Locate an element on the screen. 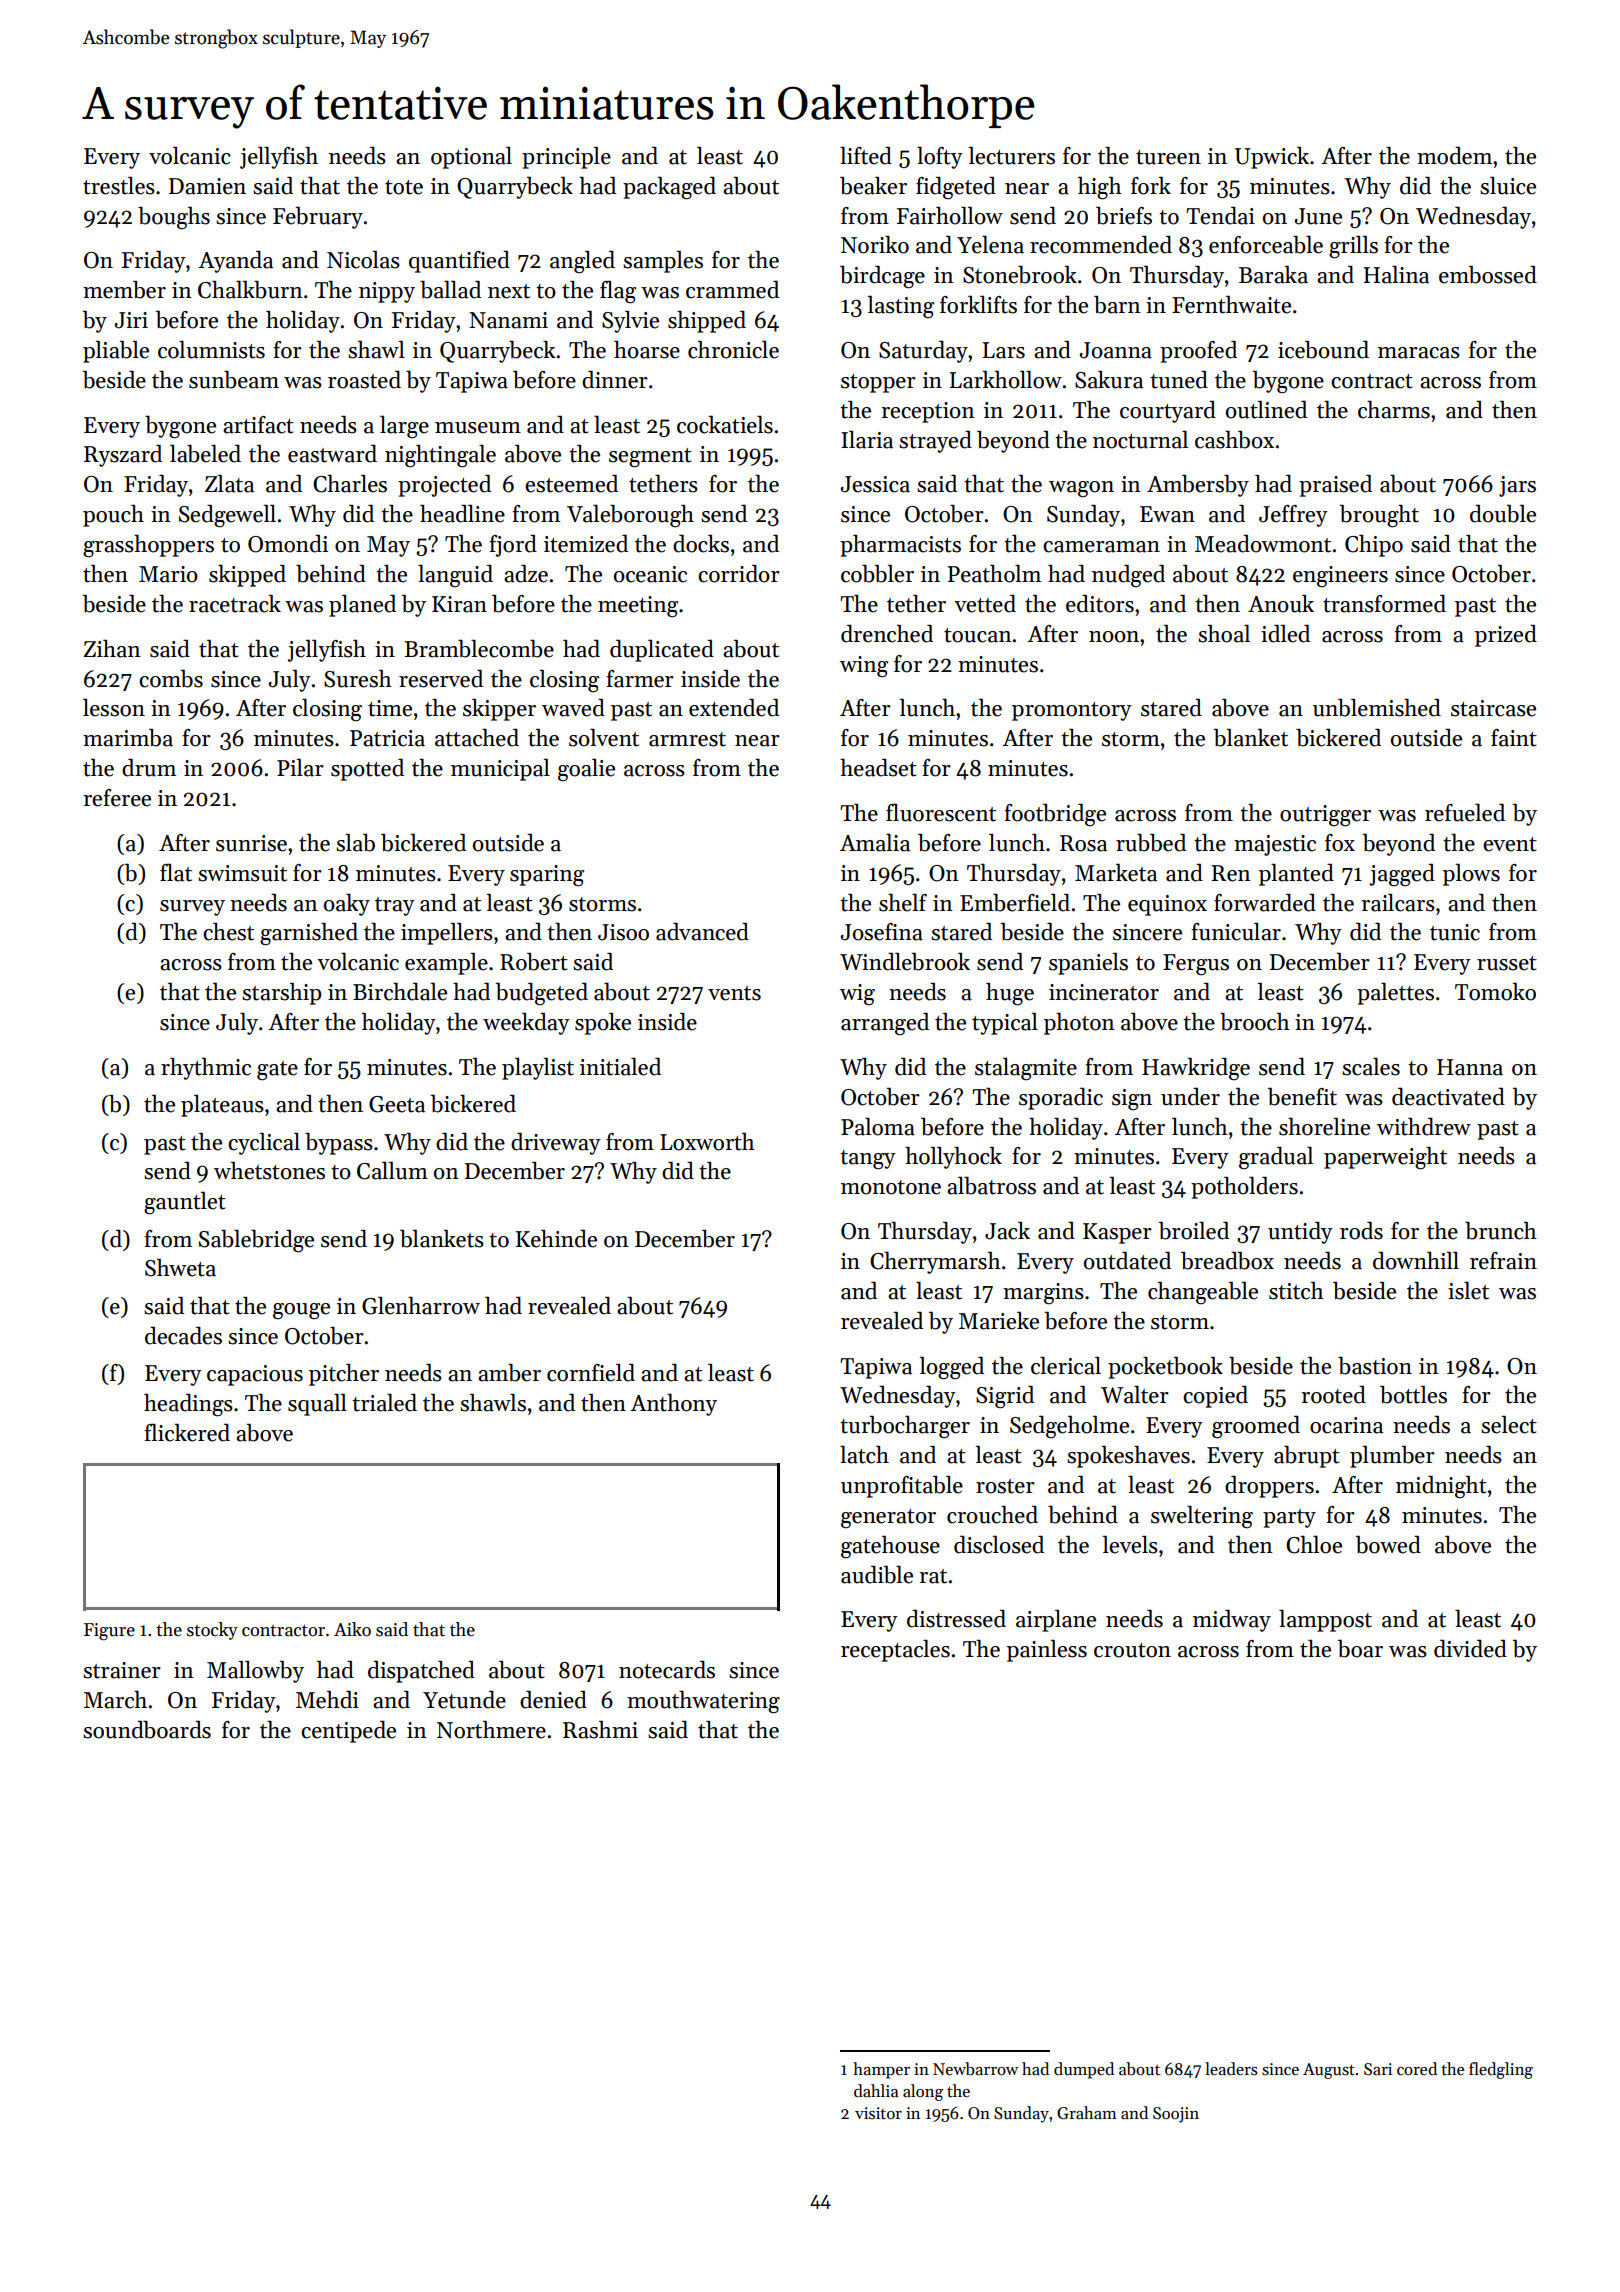  driveway is located at coordinates (556, 1144).
